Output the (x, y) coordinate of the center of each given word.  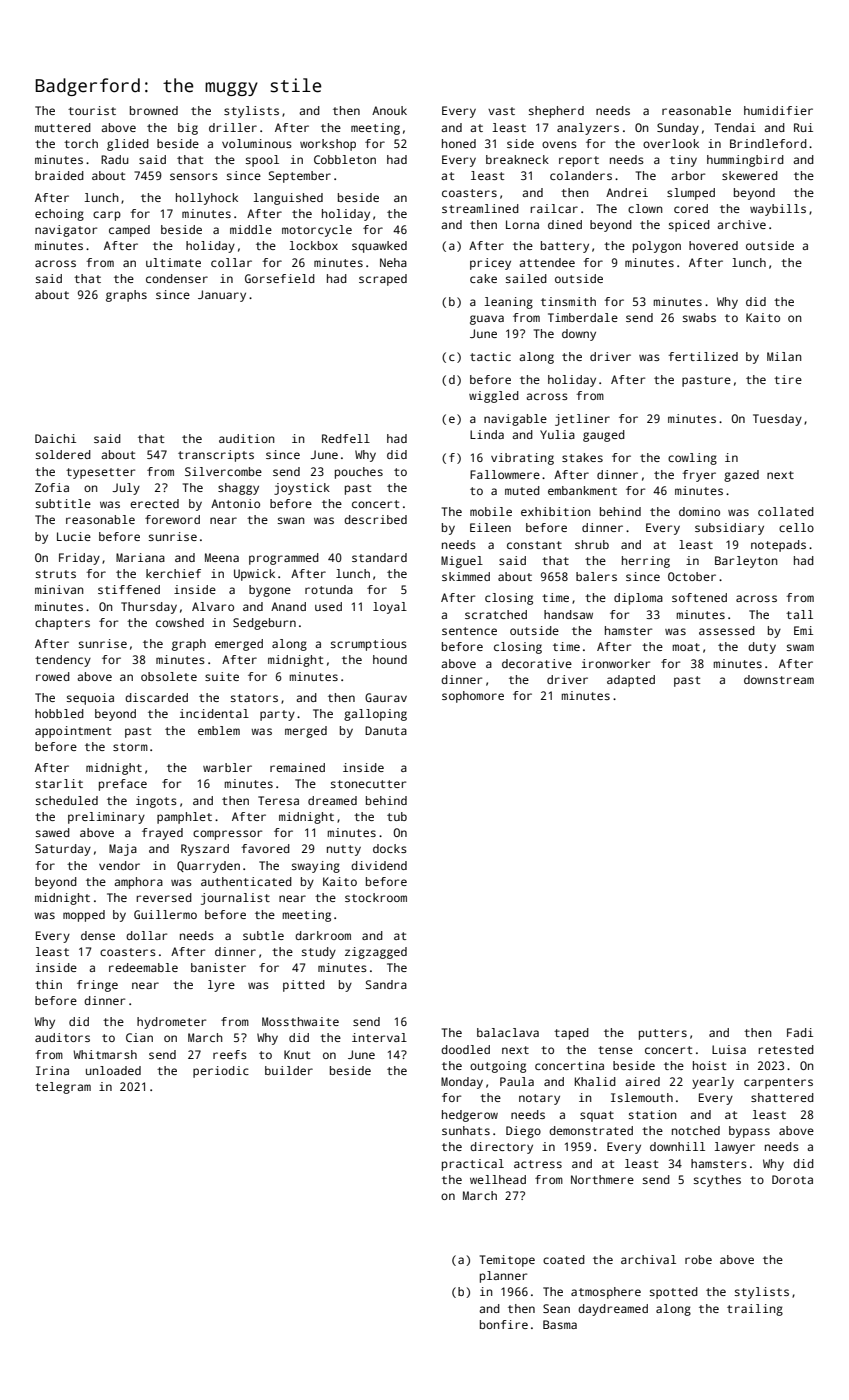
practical (473, 1165)
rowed (53, 676)
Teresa (278, 800)
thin (48, 984)
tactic (490, 356)
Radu (115, 159)
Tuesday (777, 420)
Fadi (800, 1032)
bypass (749, 1132)
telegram (63, 1088)
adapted (631, 681)
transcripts (216, 456)
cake (483, 278)
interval (379, 1037)
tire (788, 379)
